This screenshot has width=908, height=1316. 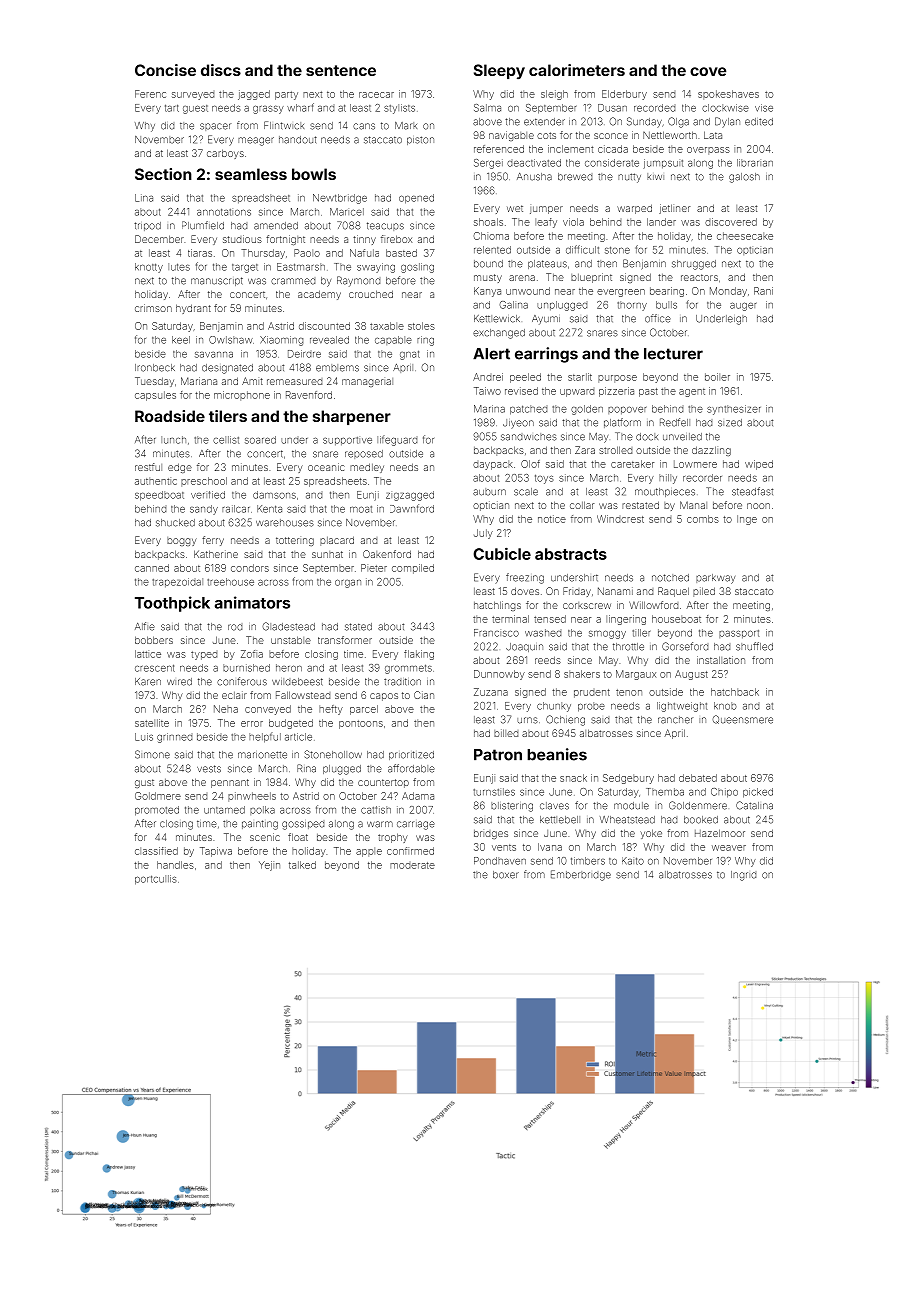 What do you see at coordinates (252, 602) in the screenshot?
I see `animators` at bounding box center [252, 602].
